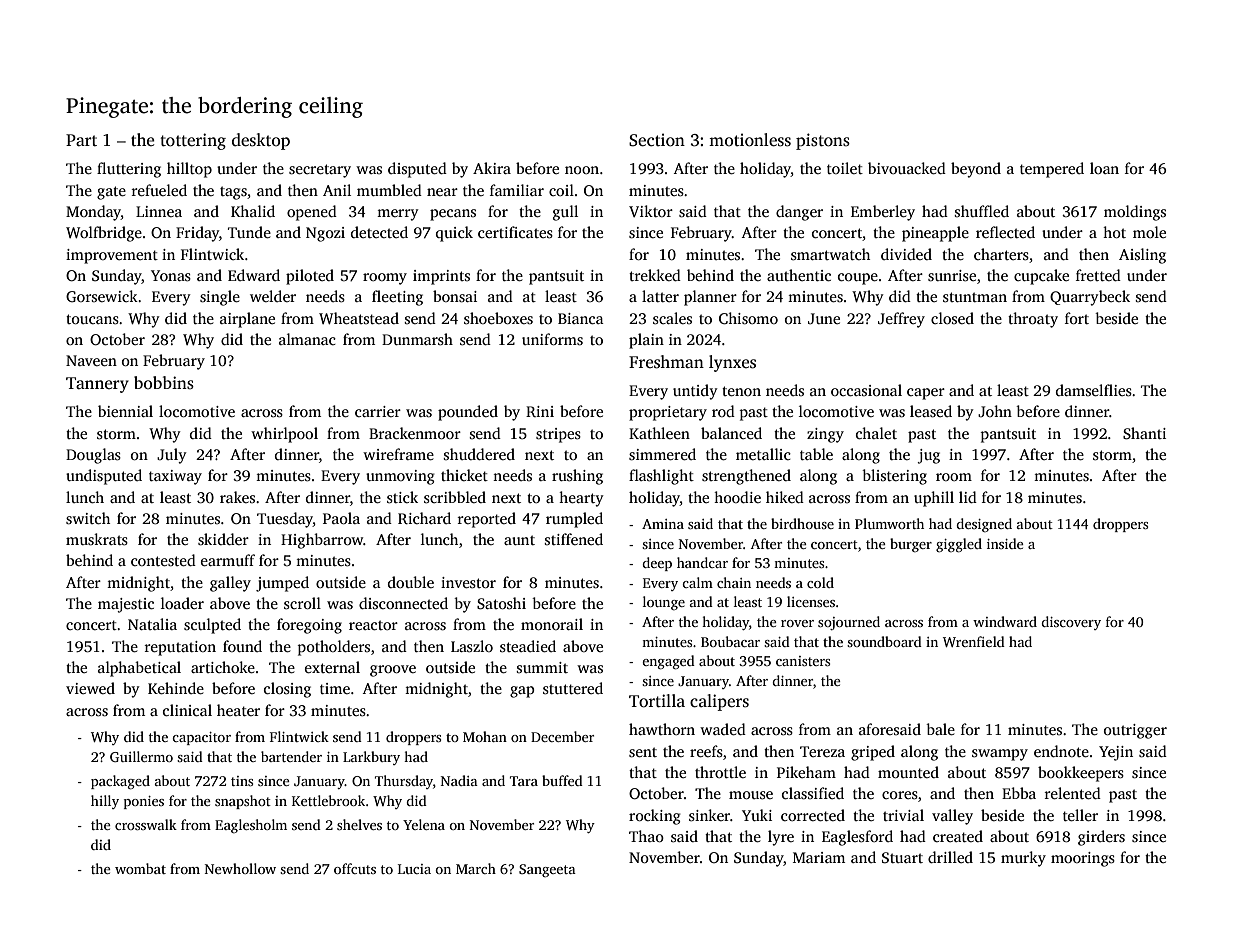  What do you see at coordinates (1135, 213) in the image?
I see `moldings` at bounding box center [1135, 213].
